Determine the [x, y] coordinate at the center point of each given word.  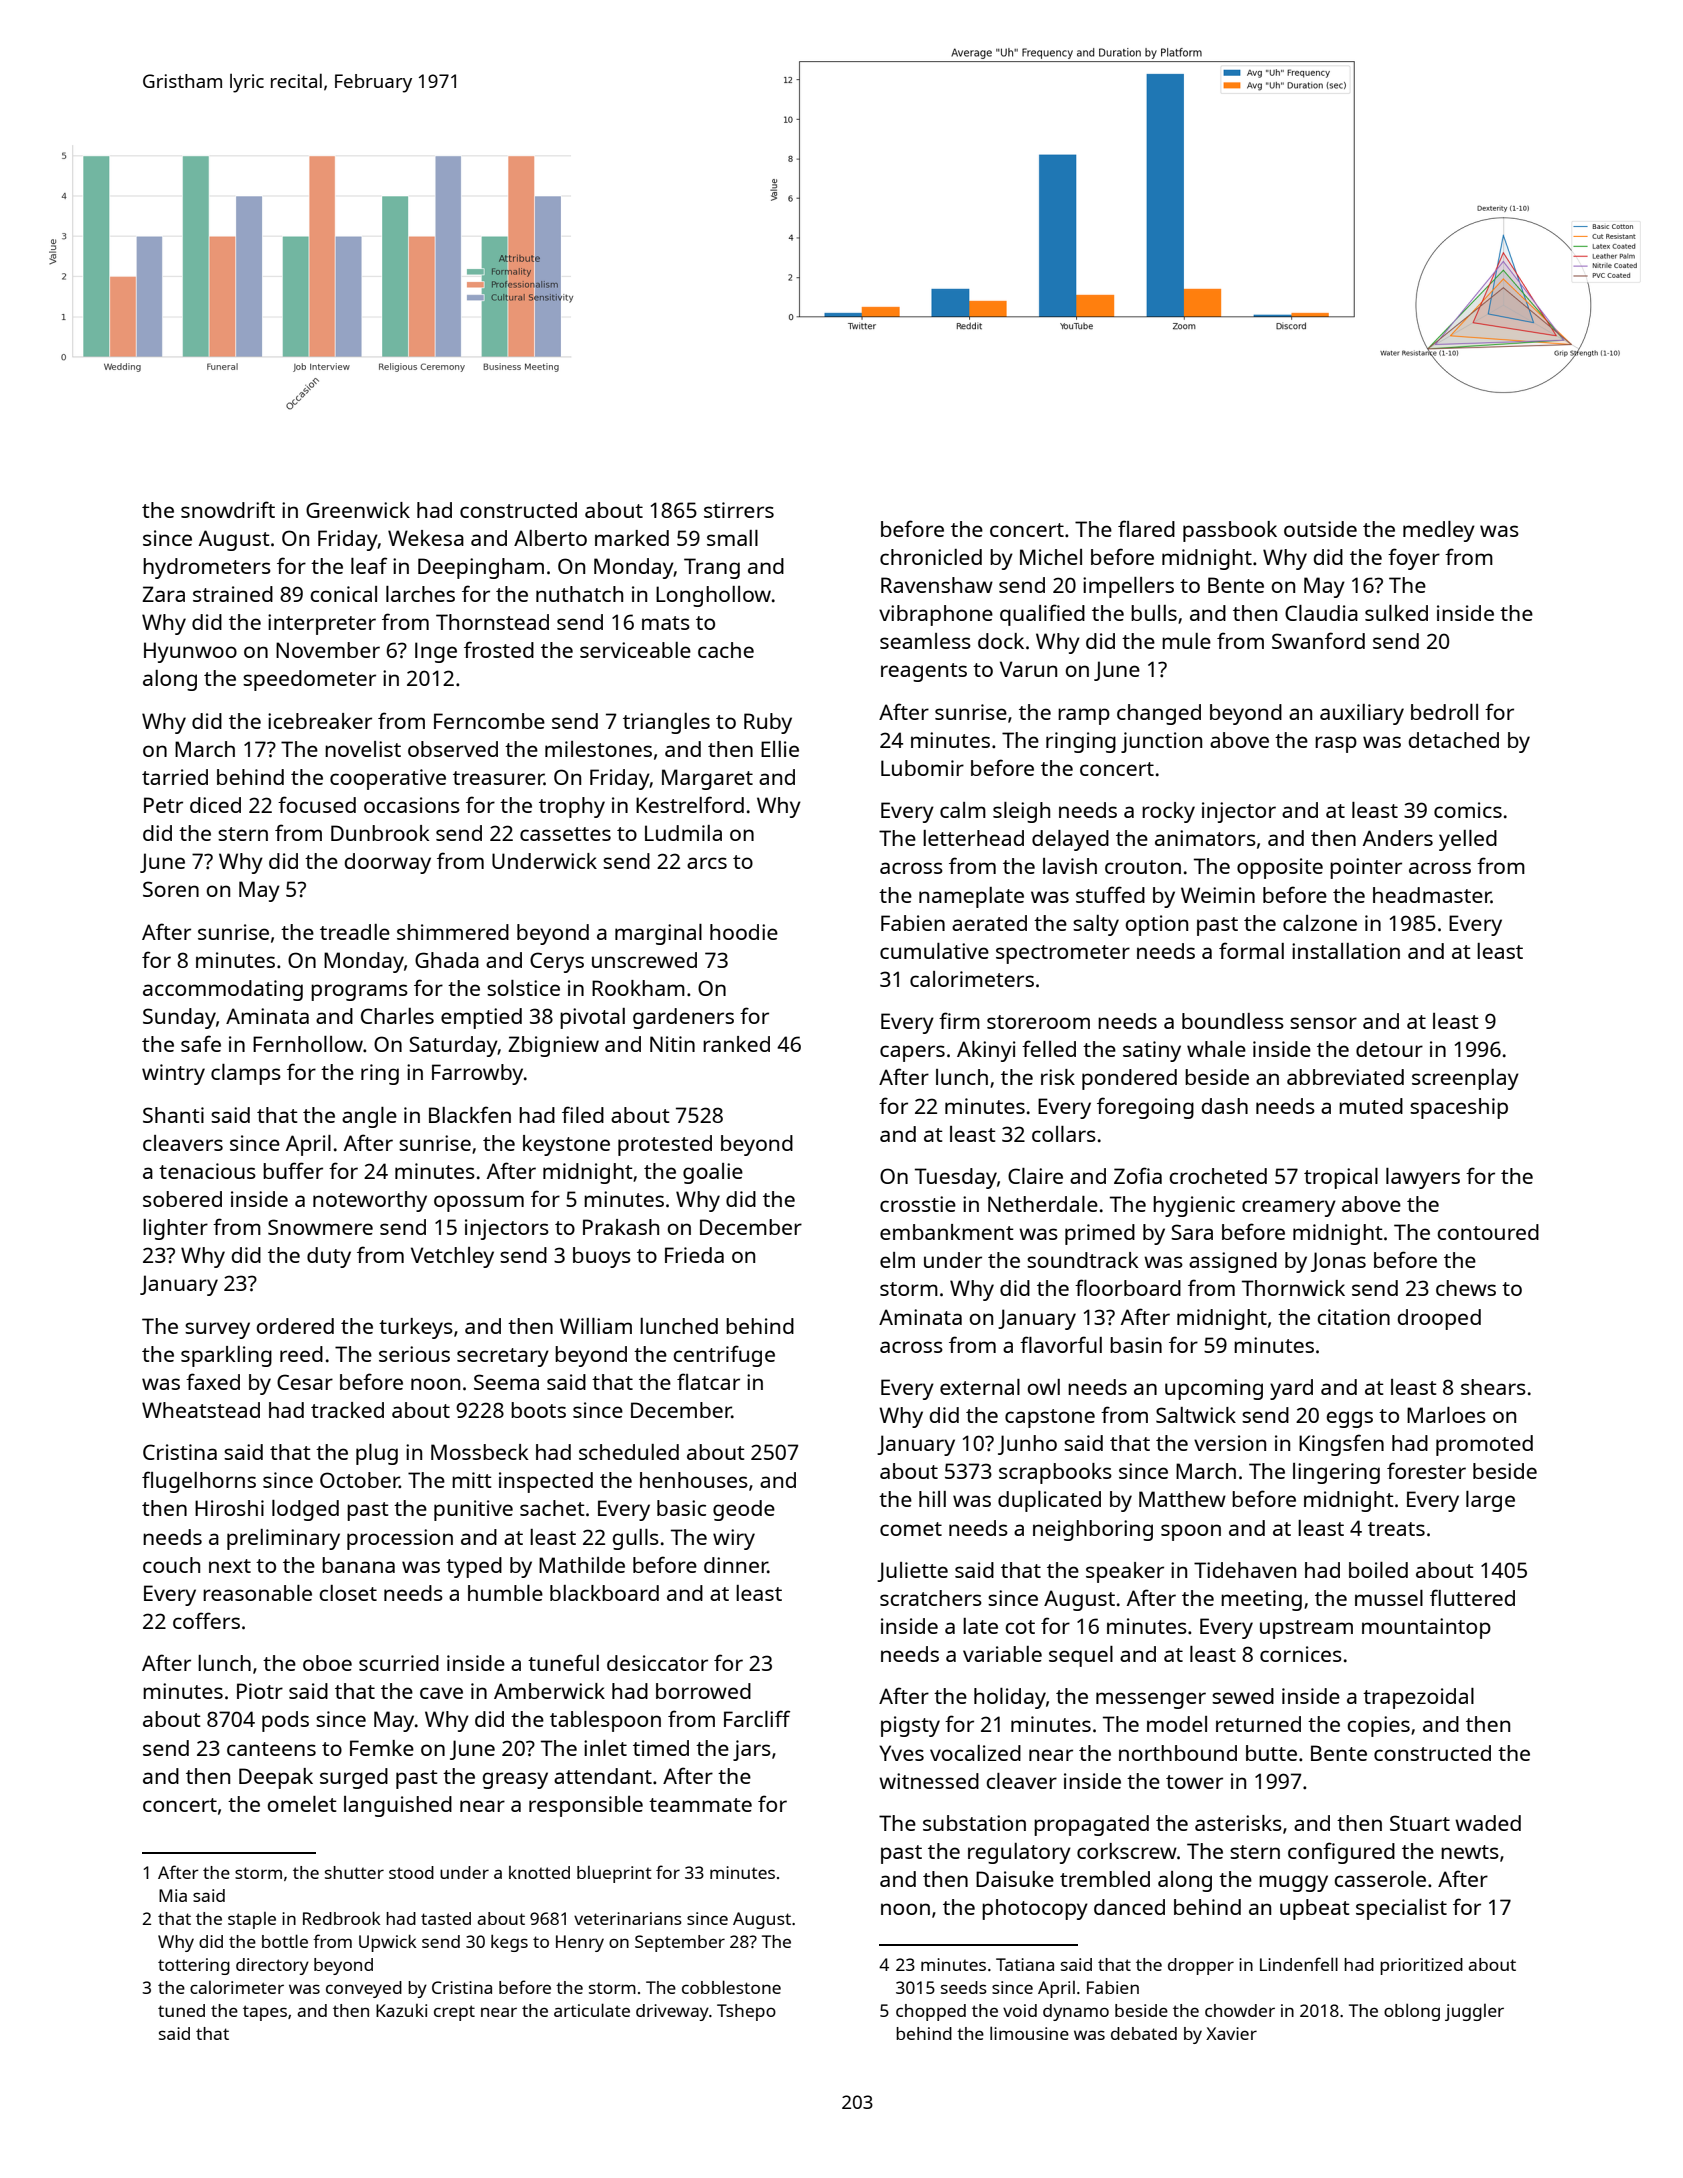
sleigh [1021, 812]
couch [171, 1565]
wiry [734, 1539]
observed [453, 749]
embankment [946, 1232]
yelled [1468, 840]
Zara [163, 594]
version [1230, 1443]
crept [454, 2013]
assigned [1233, 1262]
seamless [925, 641]
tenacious [207, 1171]
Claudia [1321, 613]
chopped [931, 2012]
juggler [1474, 2012]
